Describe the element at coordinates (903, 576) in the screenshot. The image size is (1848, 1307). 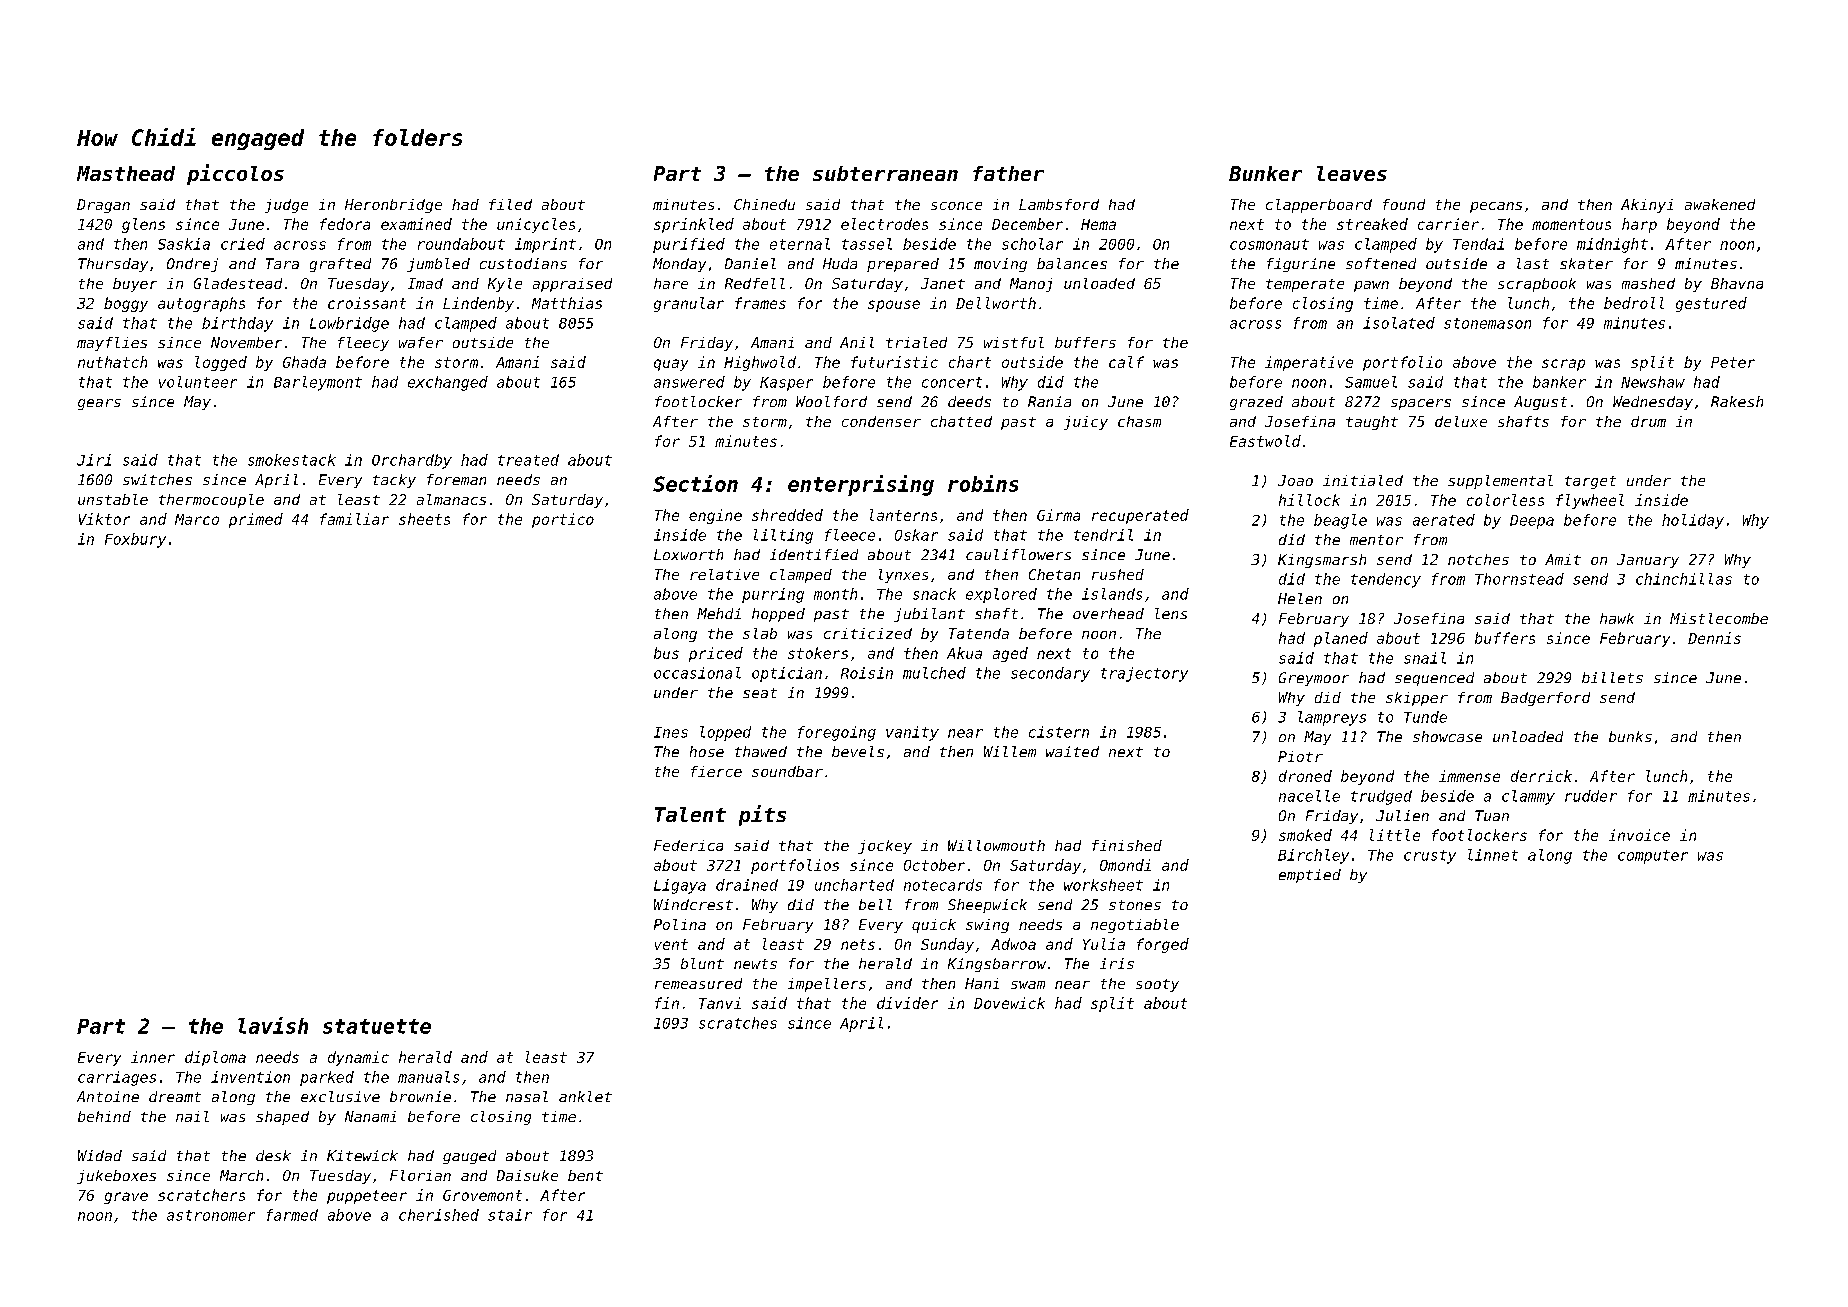
I see `lynxes` at that location.
